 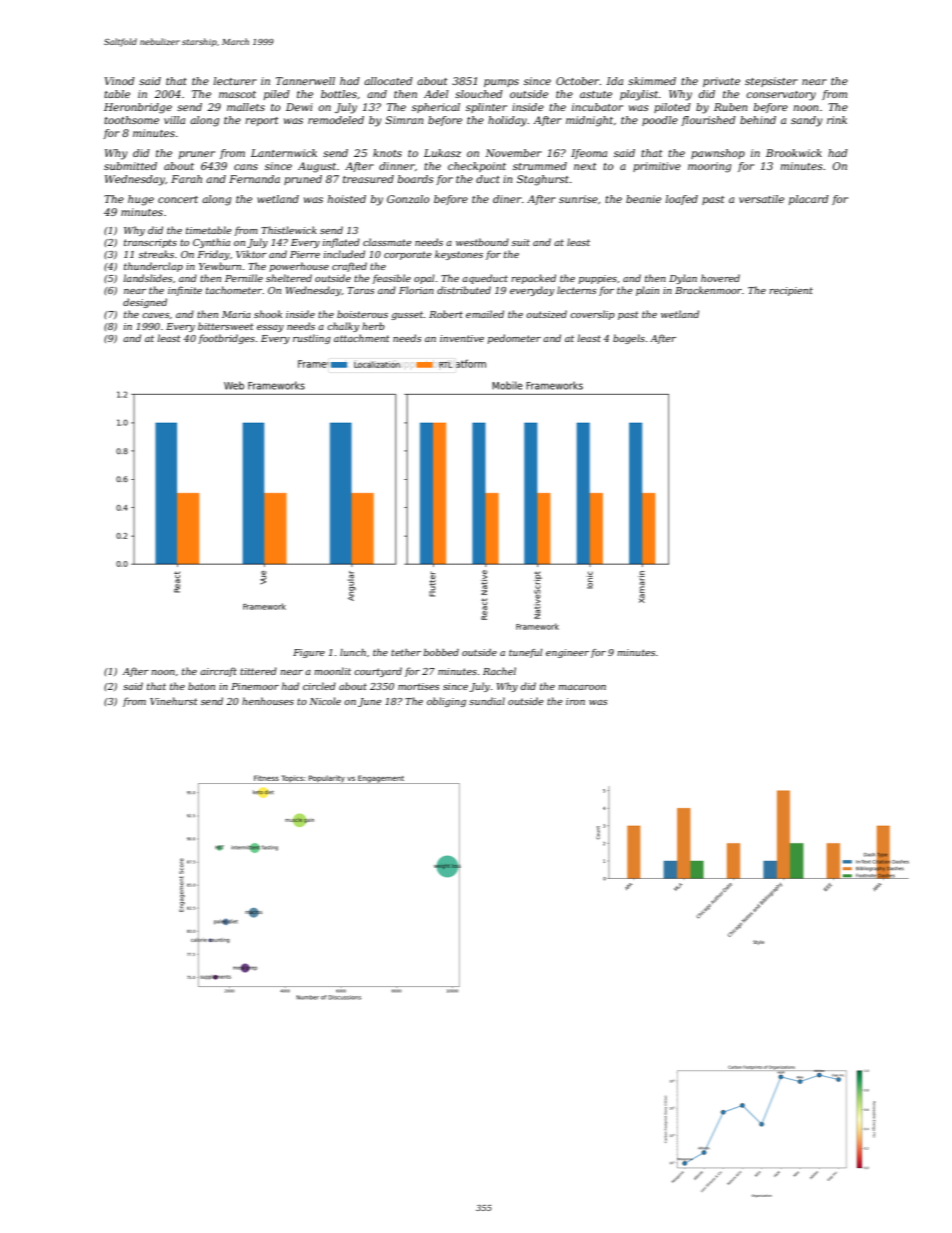 What do you see at coordinates (141, 200) in the screenshot?
I see `huge` at bounding box center [141, 200].
